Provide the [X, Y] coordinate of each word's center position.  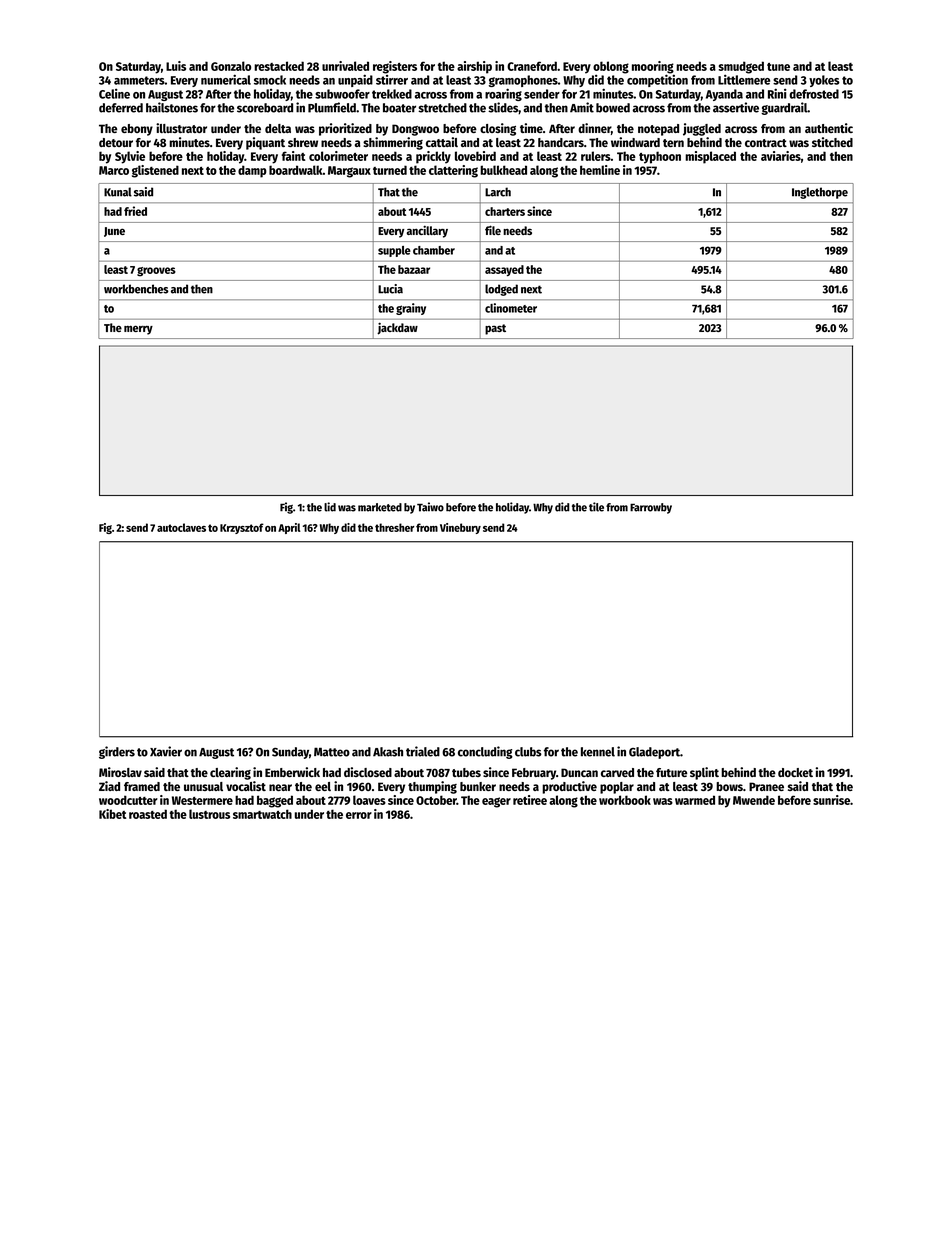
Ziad [109, 786]
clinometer [511, 308]
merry [138, 330]
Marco [114, 170]
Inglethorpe [820, 193]
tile [596, 507]
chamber [434, 250]
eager [496, 802]
